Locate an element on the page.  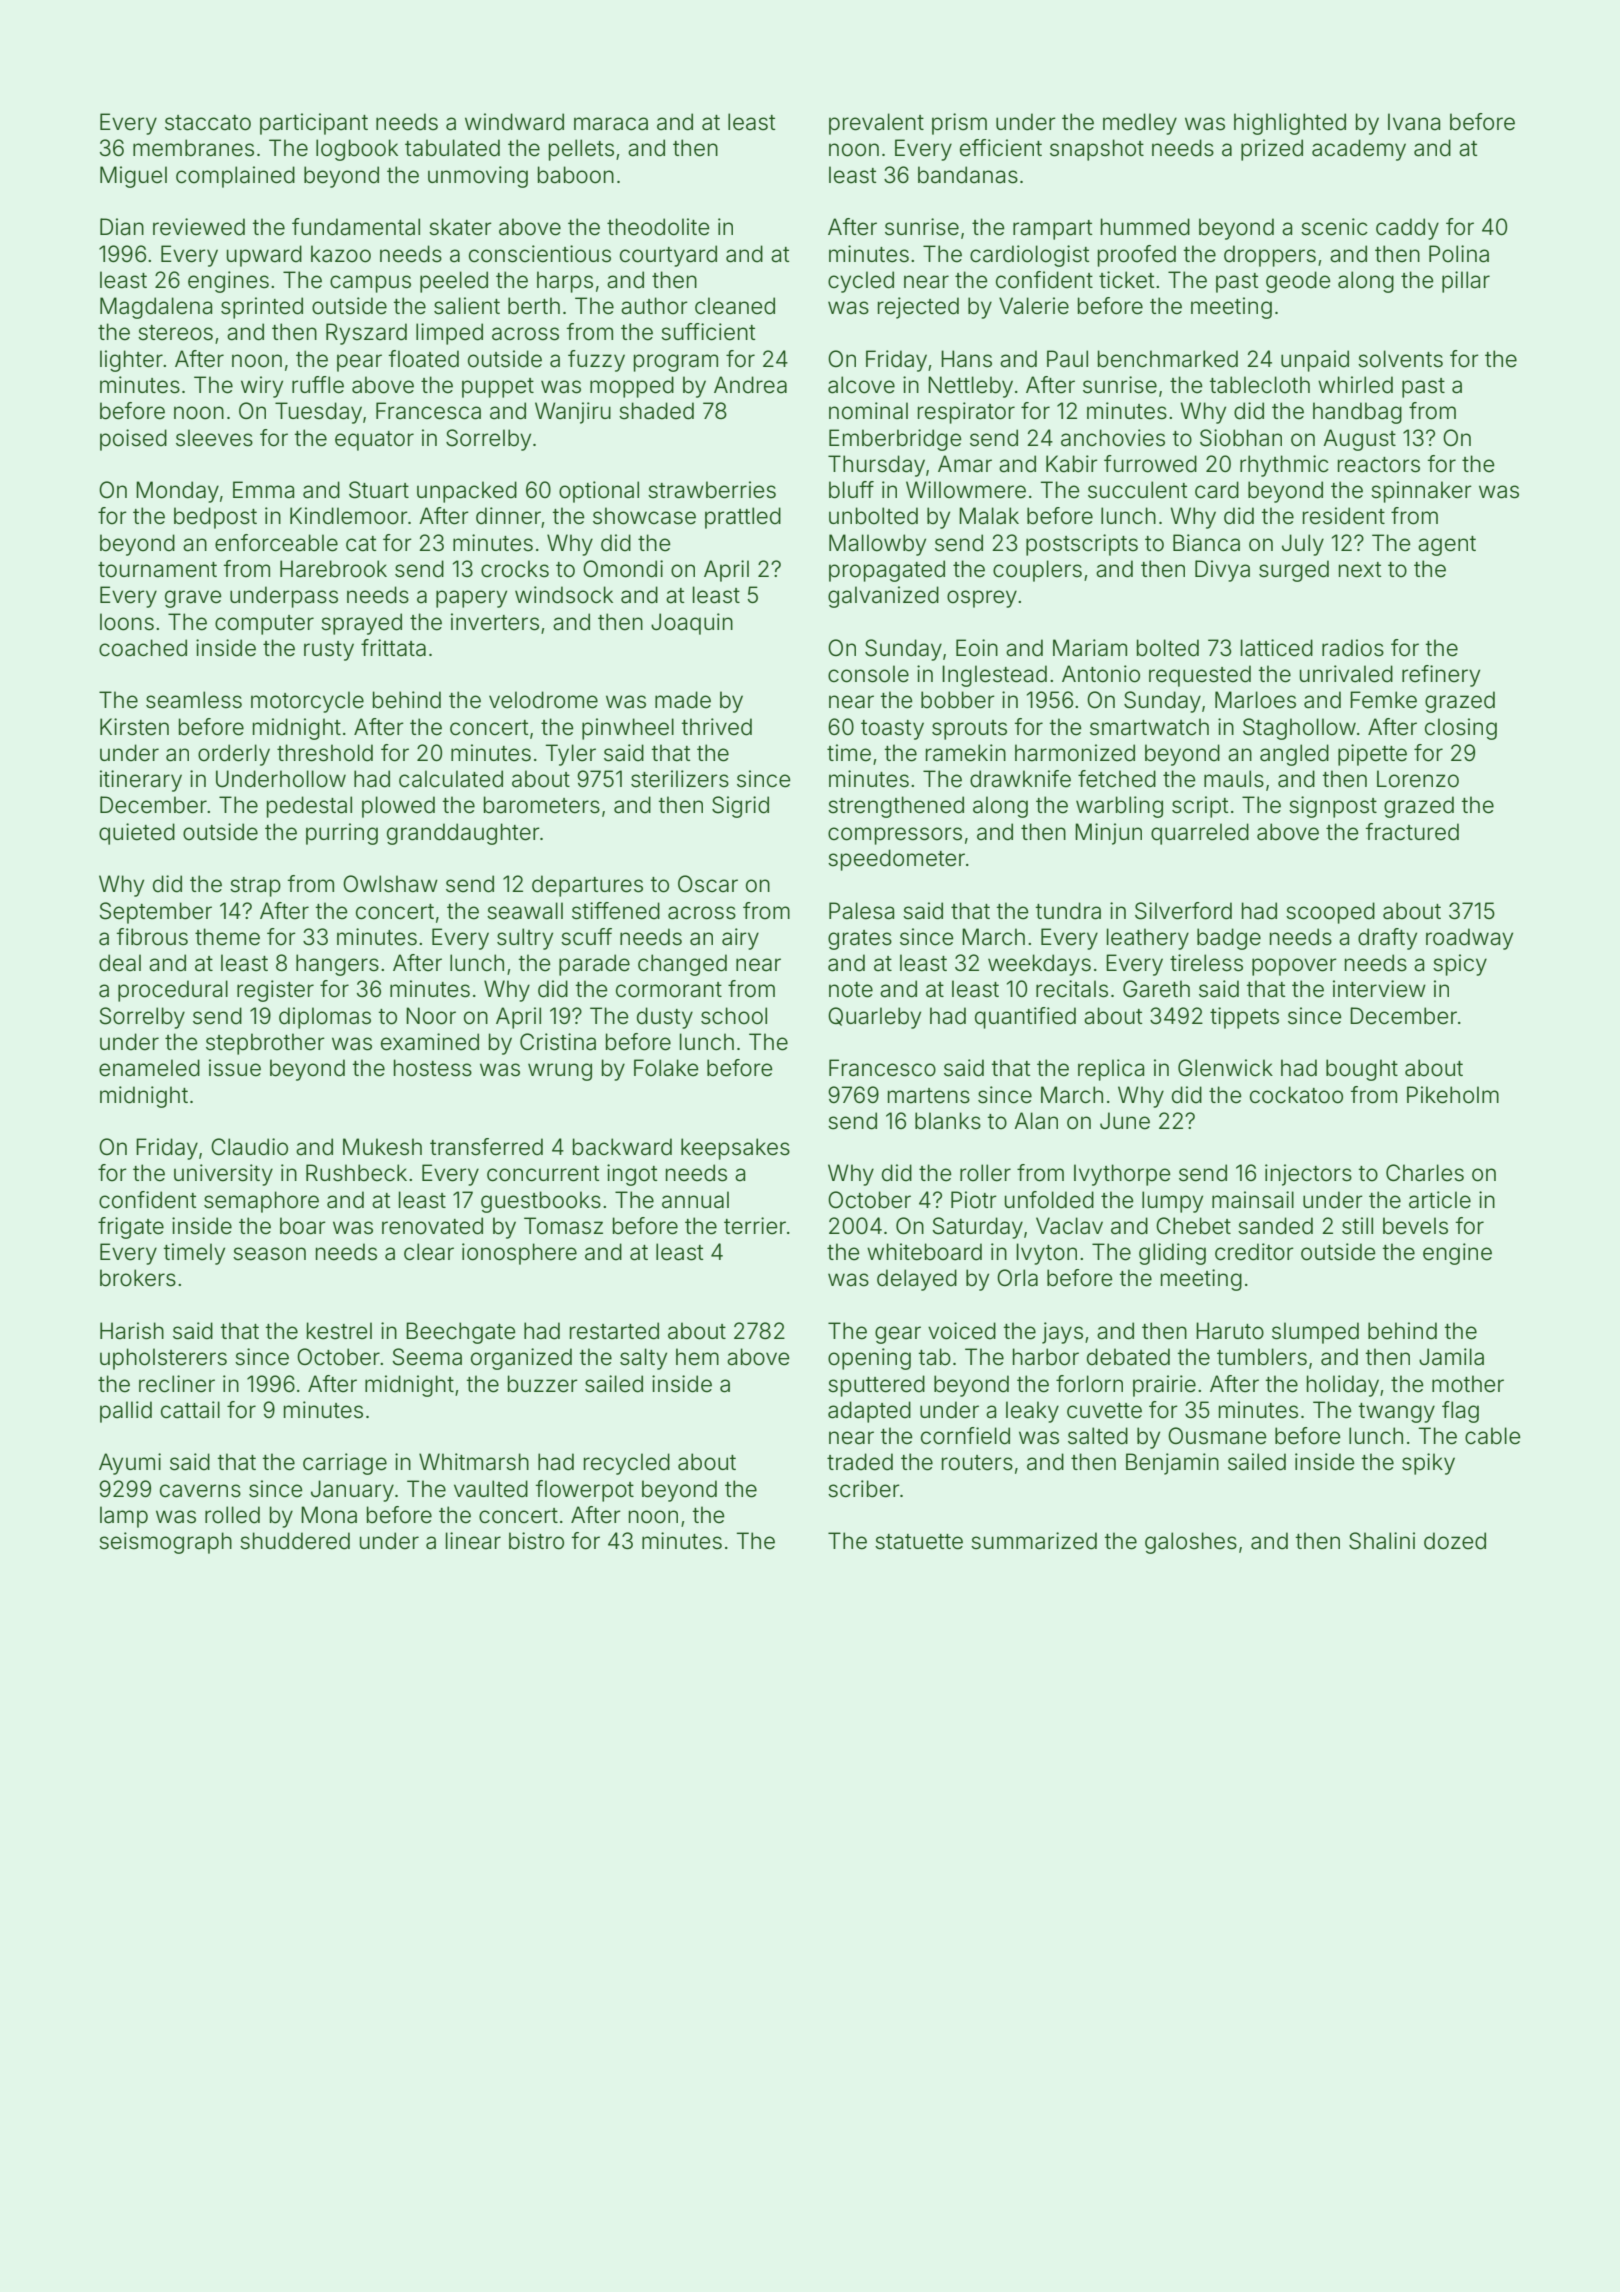
pedestal is located at coordinates (309, 807).
